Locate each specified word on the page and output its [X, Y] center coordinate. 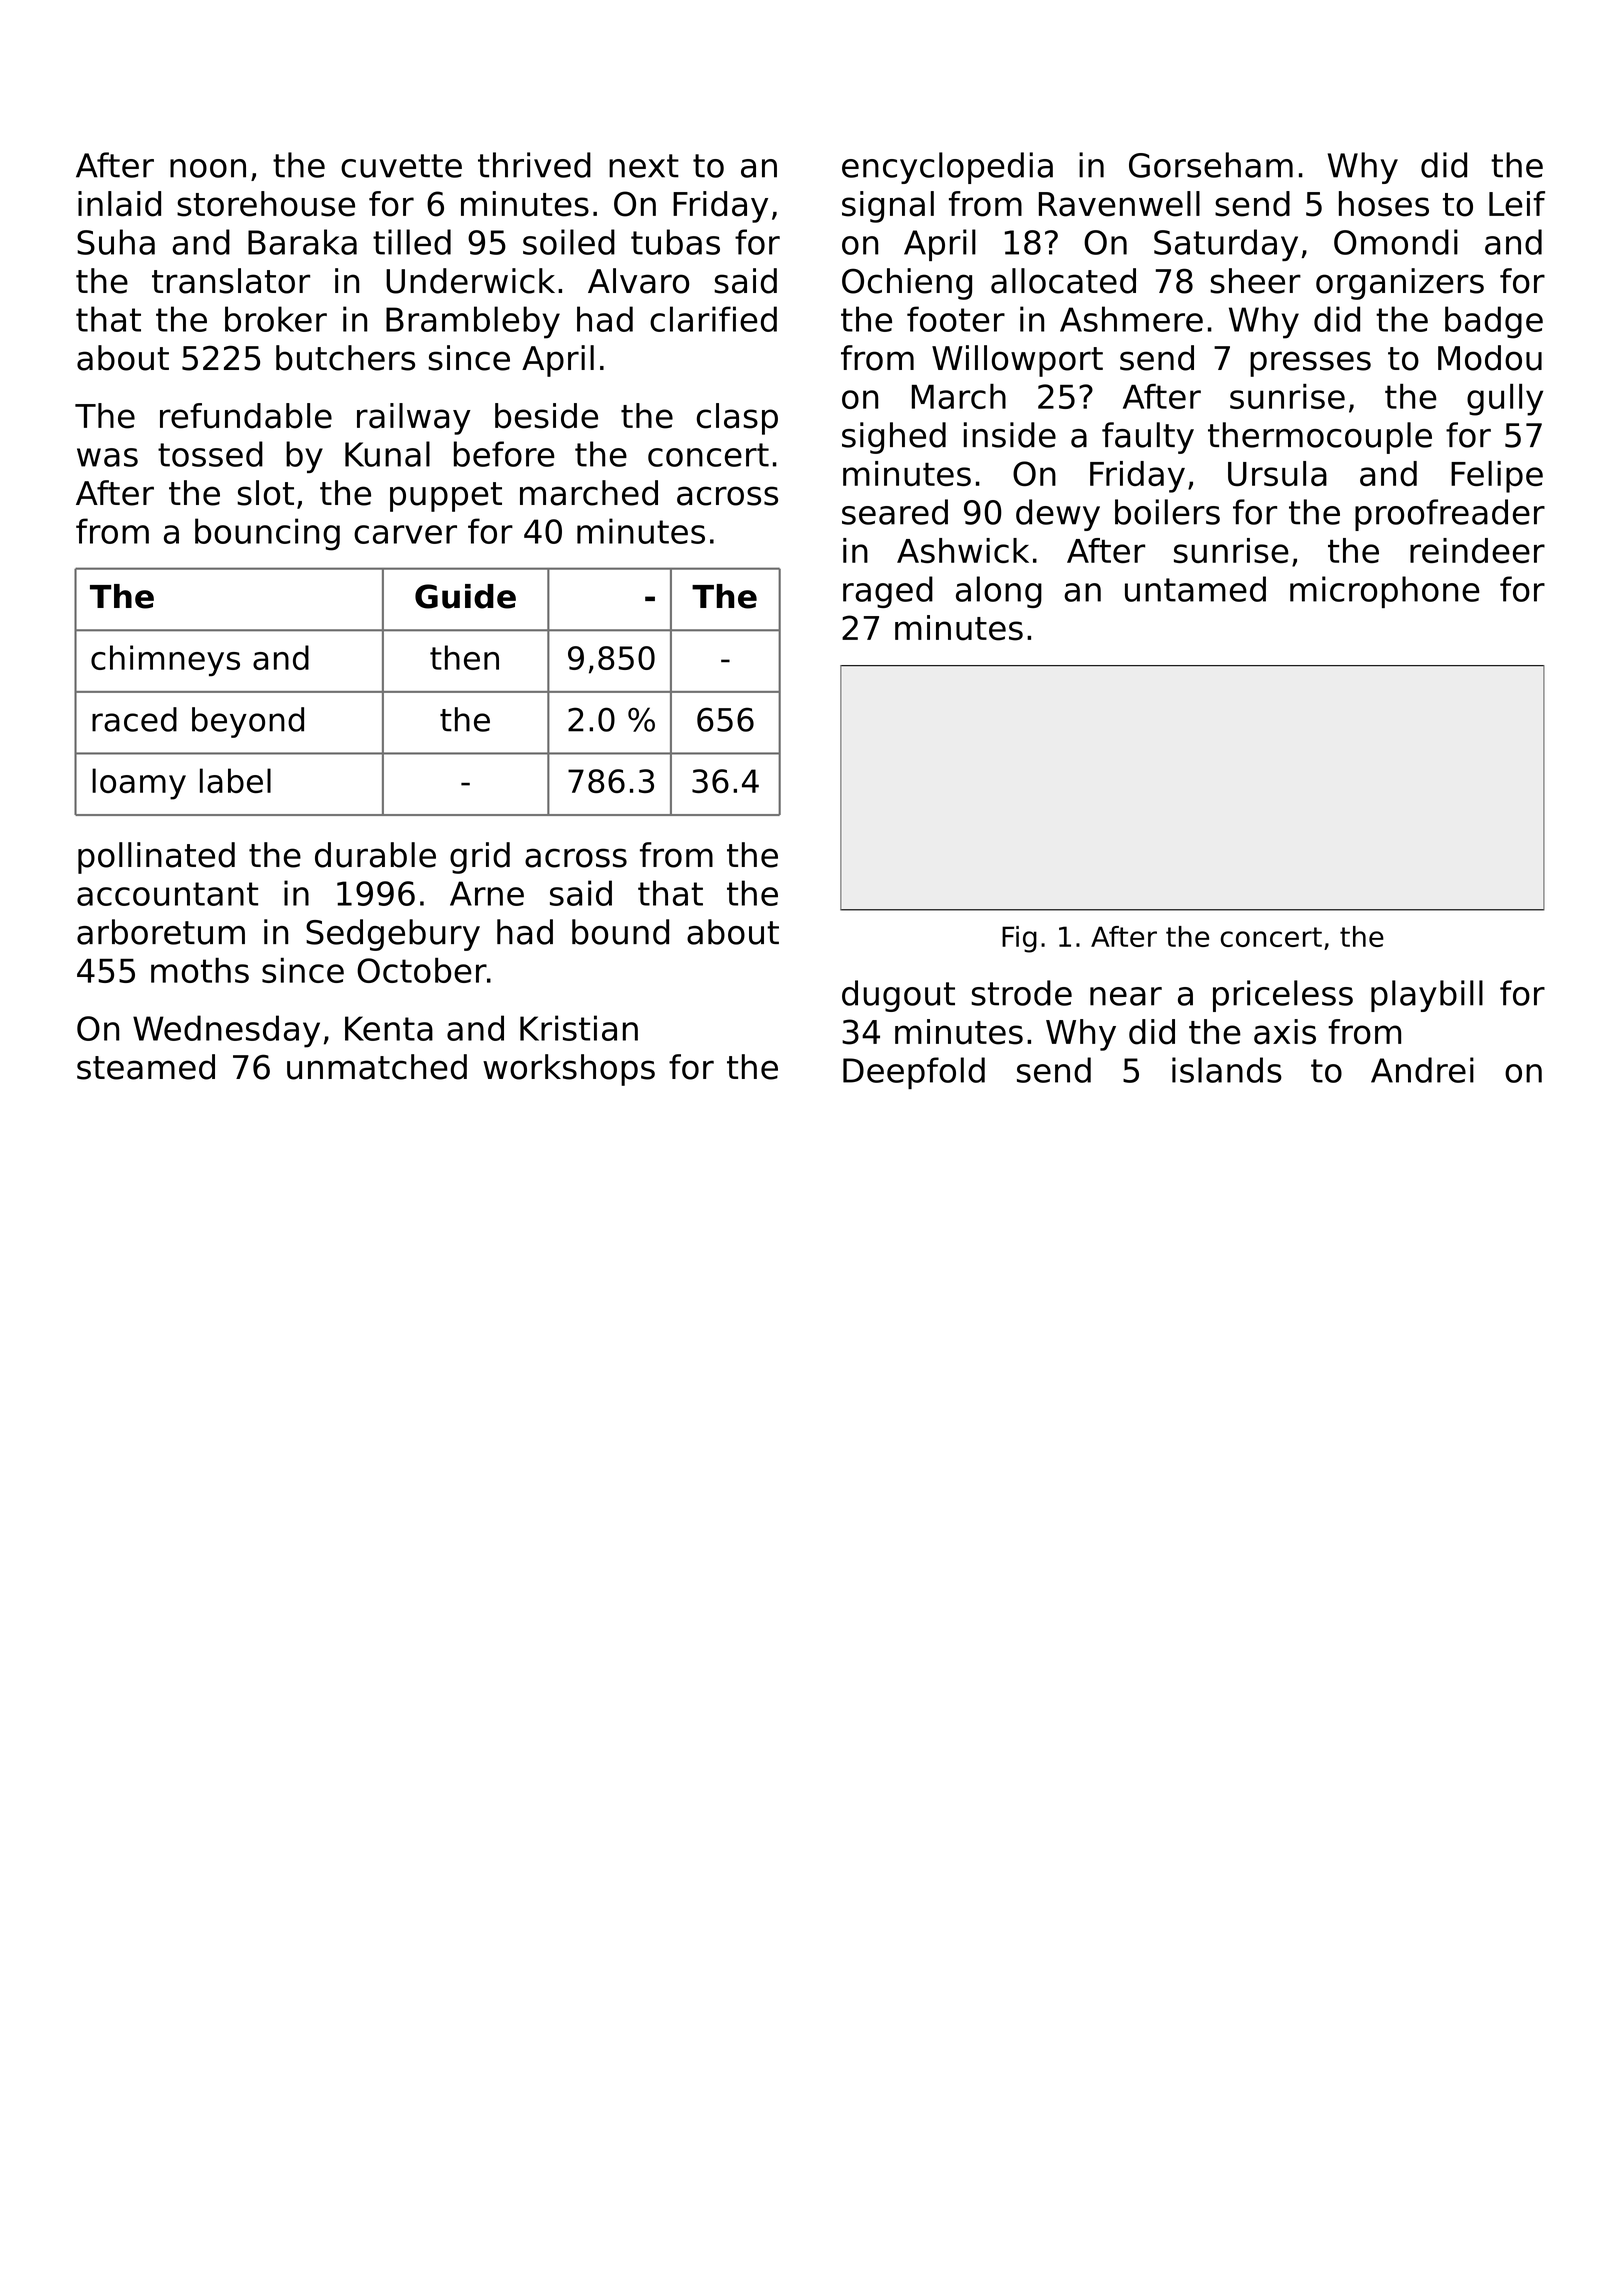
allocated [1063, 281]
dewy [1058, 515]
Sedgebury [393, 935]
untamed [1195, 589]
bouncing [267, 534]
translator [231, 281]
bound [620, 932]
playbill [1427, 996]
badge [1494, 322]
